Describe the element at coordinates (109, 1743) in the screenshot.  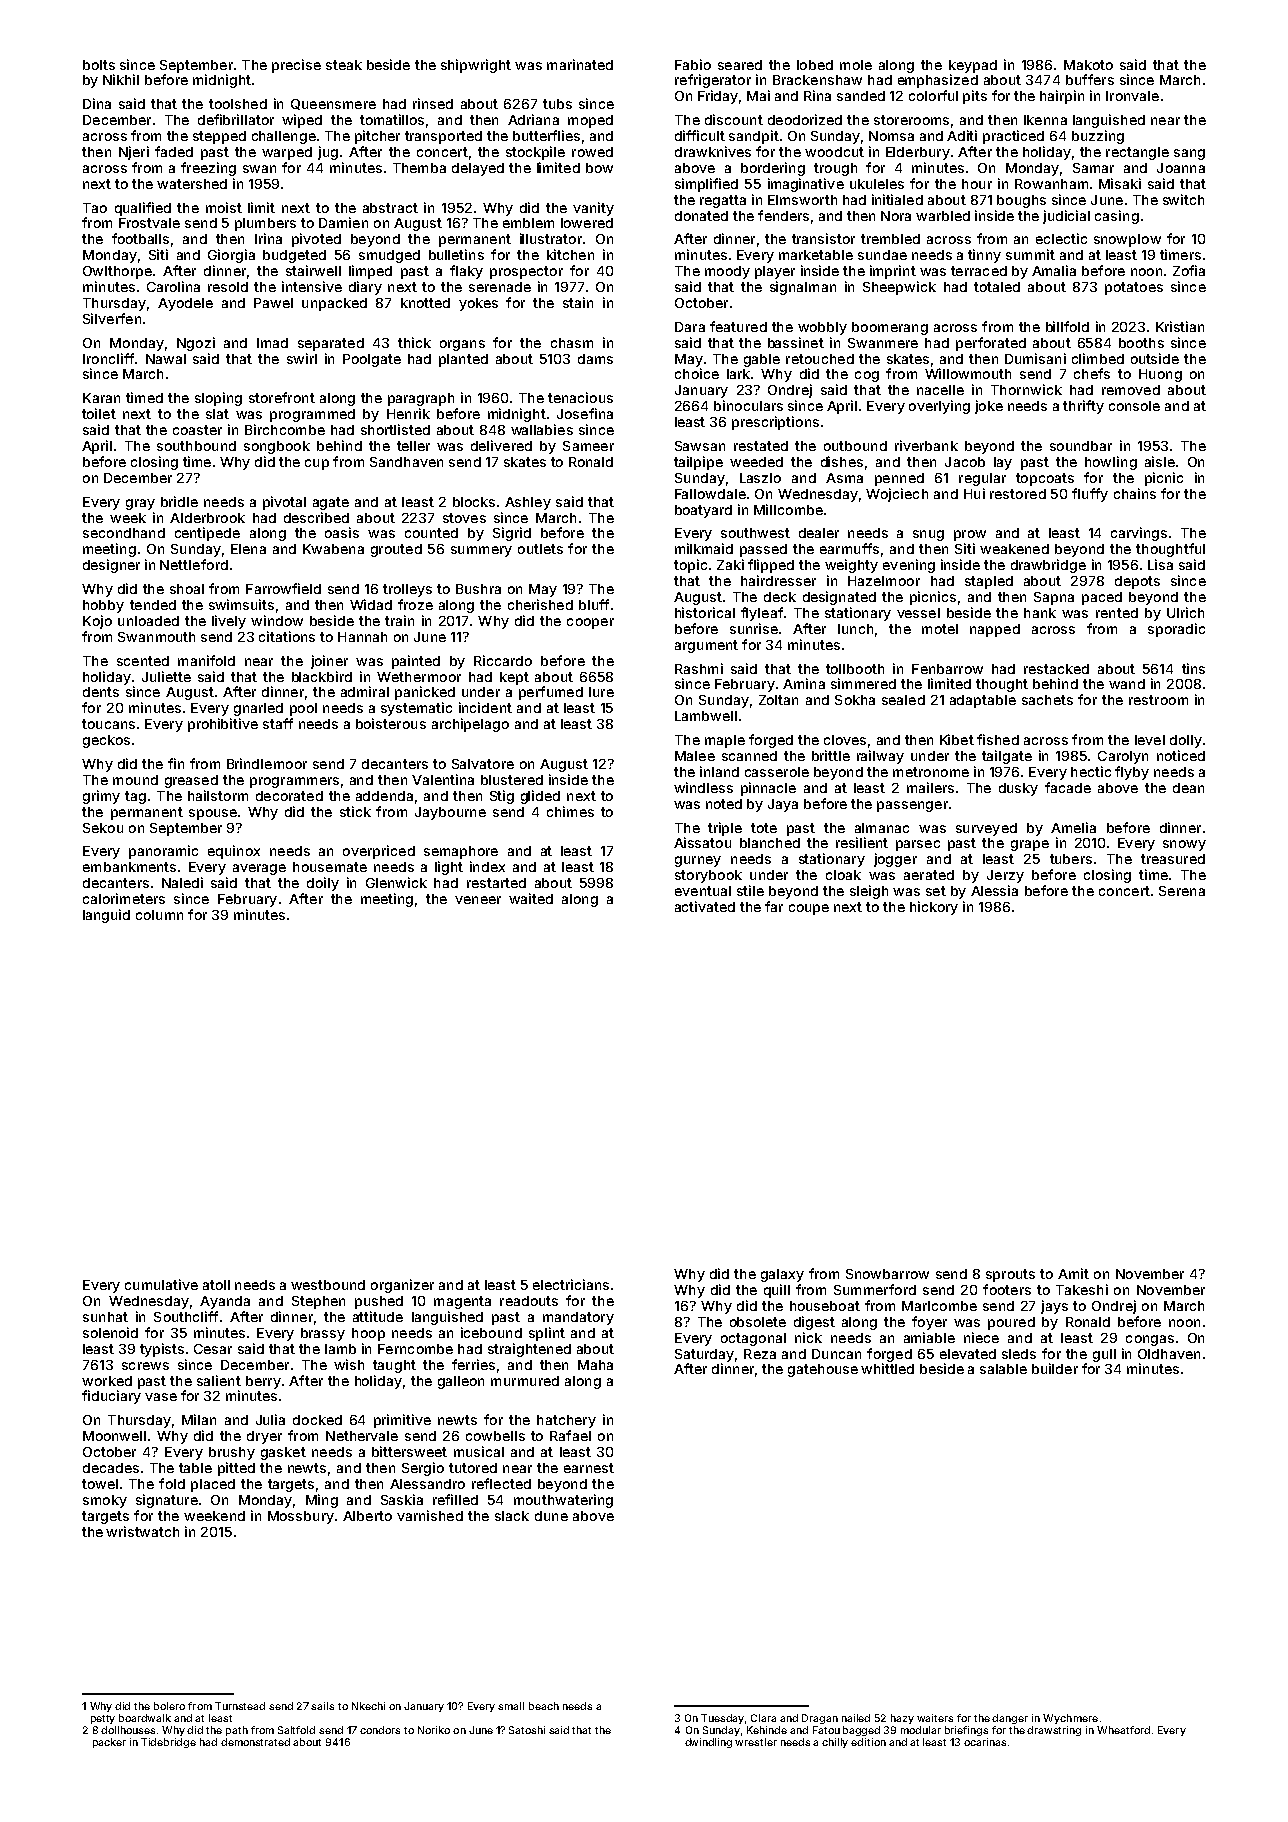
I see `packer` at that location.
